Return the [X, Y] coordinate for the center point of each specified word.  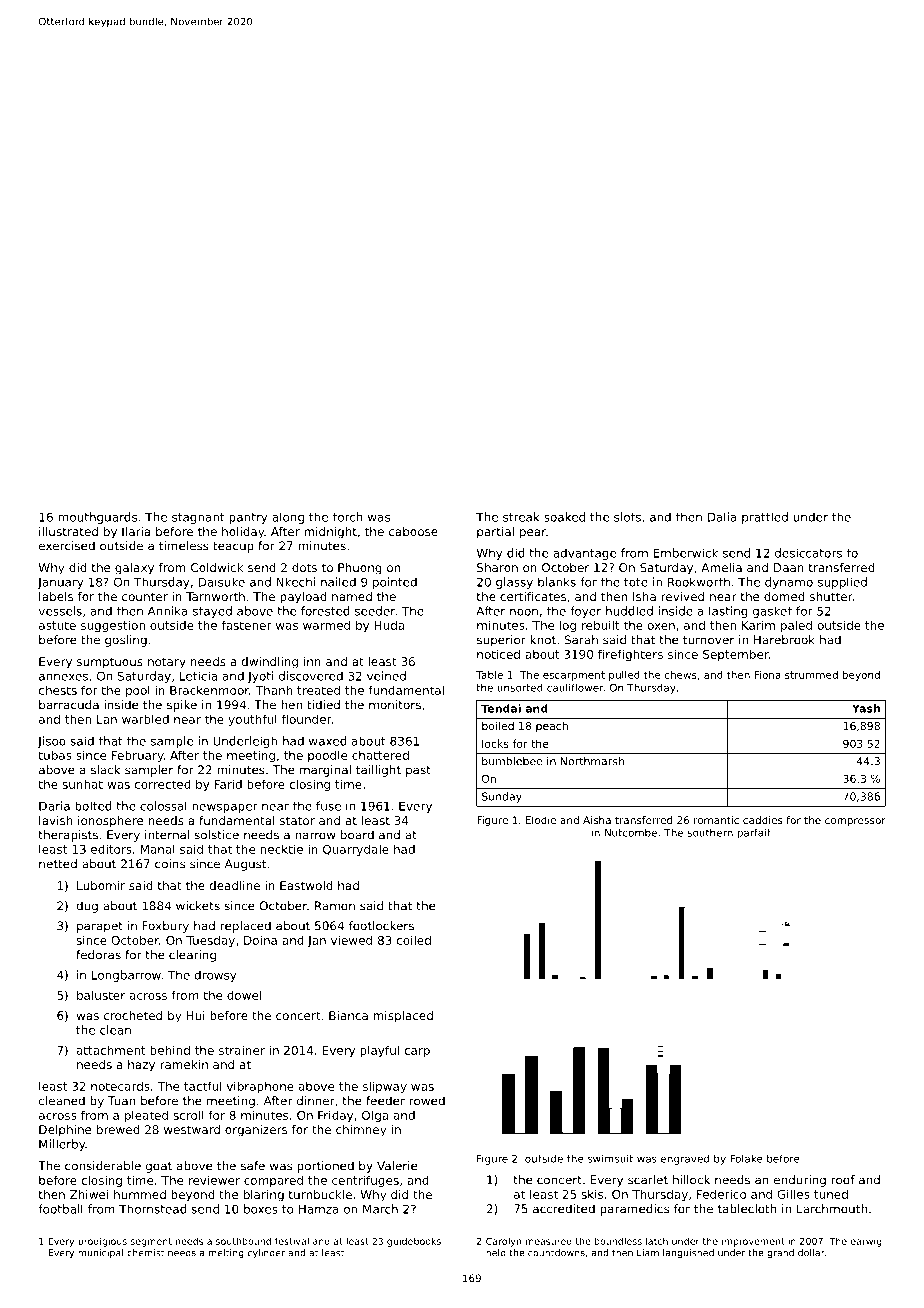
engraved [685, 1159]
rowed [427, 1101]
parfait [754, 834]
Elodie [541, 820]
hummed [140, 1194]
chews [681, 675]
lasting [728, 612]
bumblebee [512, 761]
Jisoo [51, 742]
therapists [68, 836]
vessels [60, 611]
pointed [395, 583]
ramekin [184, 1064]
